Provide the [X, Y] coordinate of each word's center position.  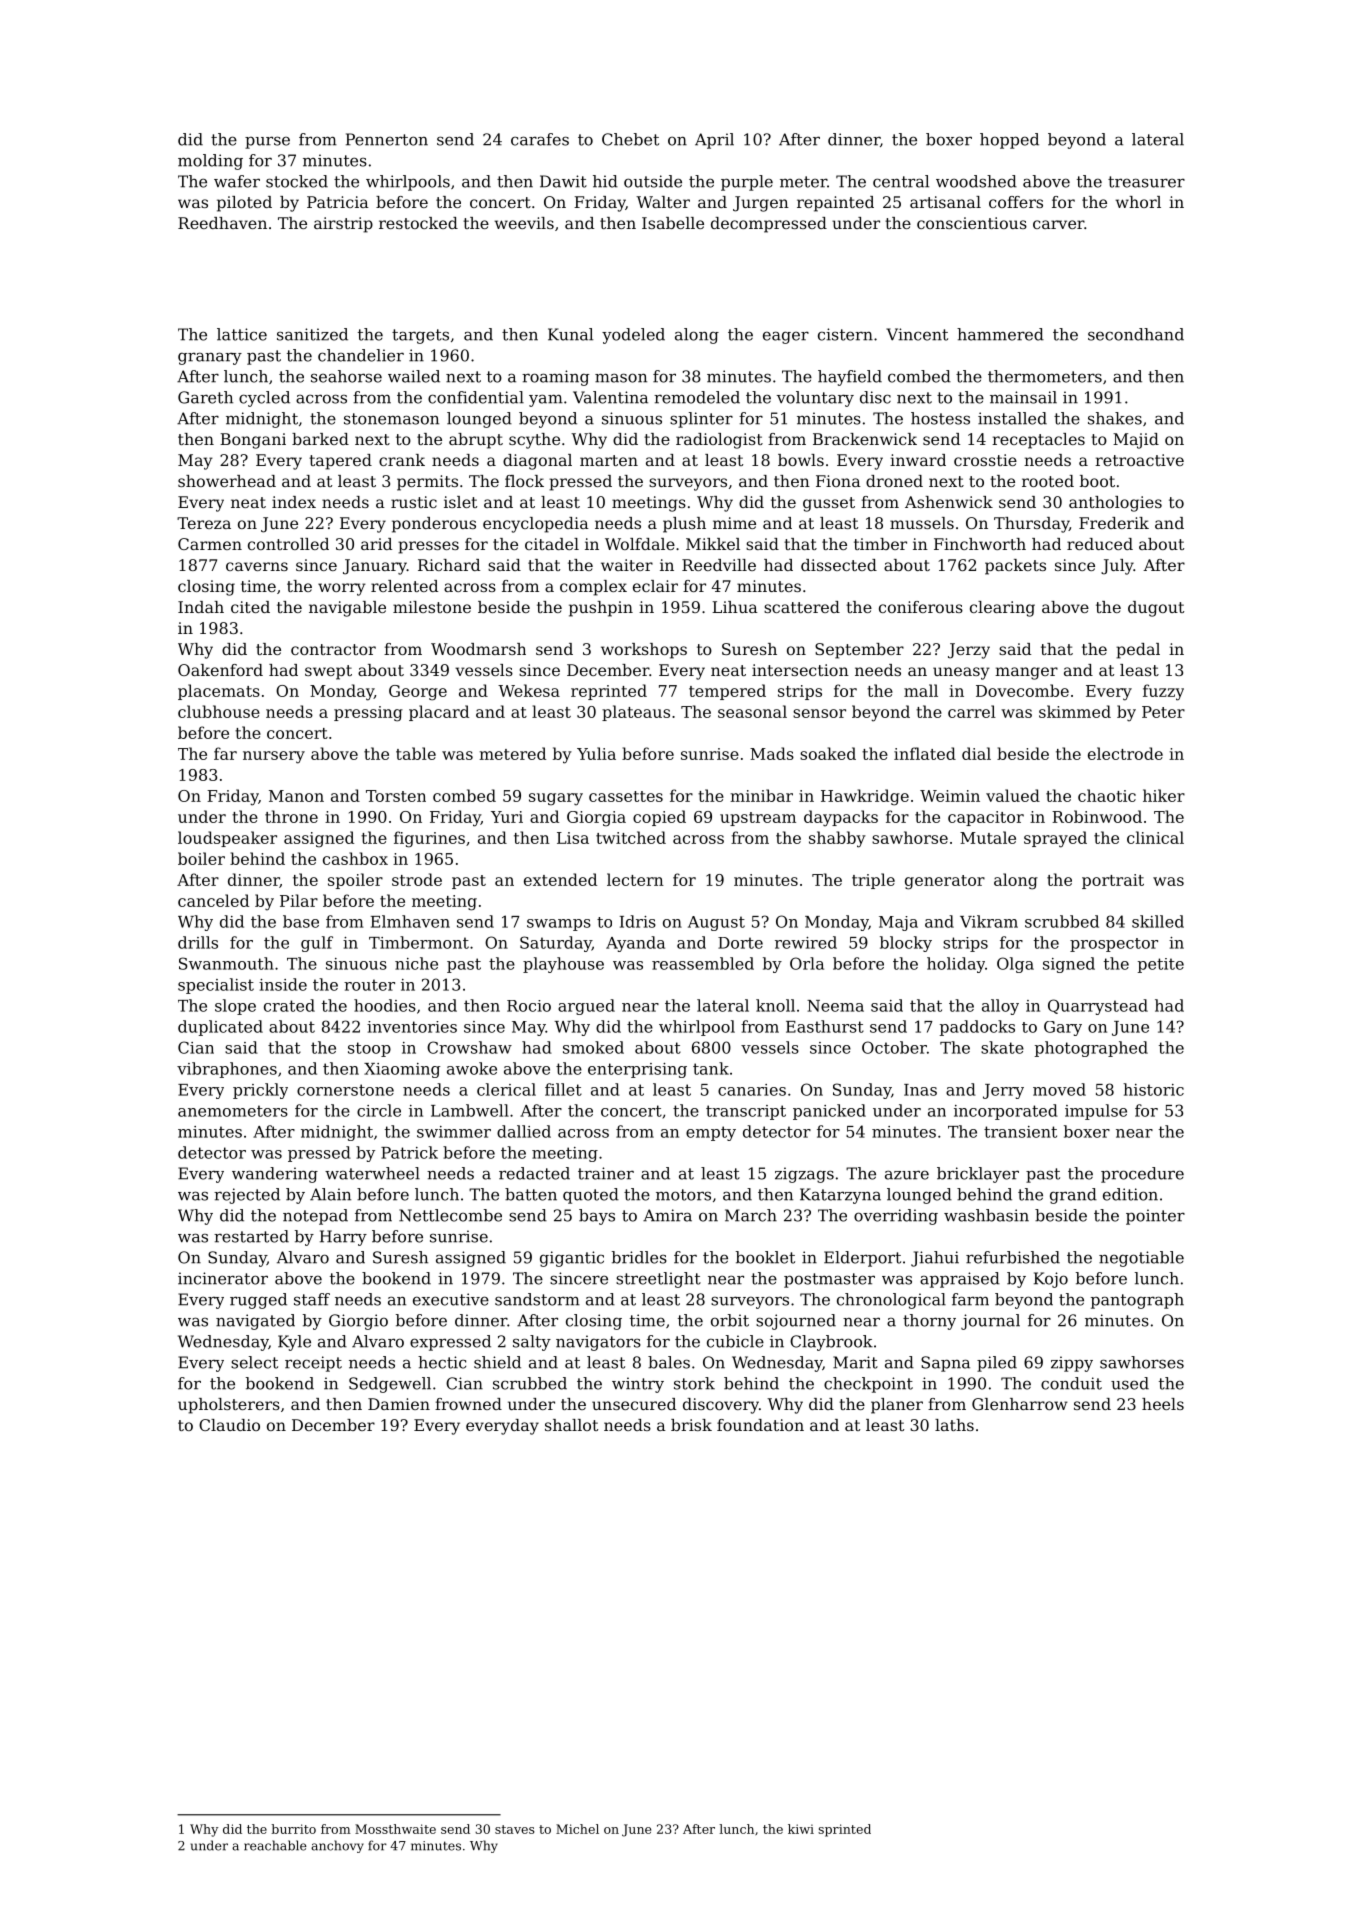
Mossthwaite [395, 1829]
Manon [296, 796]
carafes [540, 139]
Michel [577, 1829]
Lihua [735, 607]
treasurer [1146, 182]
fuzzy [1163, 692]
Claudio [229, 1425]
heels [1163, 1404]
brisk [691, 1425]
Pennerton [387, 139]
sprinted [844, 1830]
